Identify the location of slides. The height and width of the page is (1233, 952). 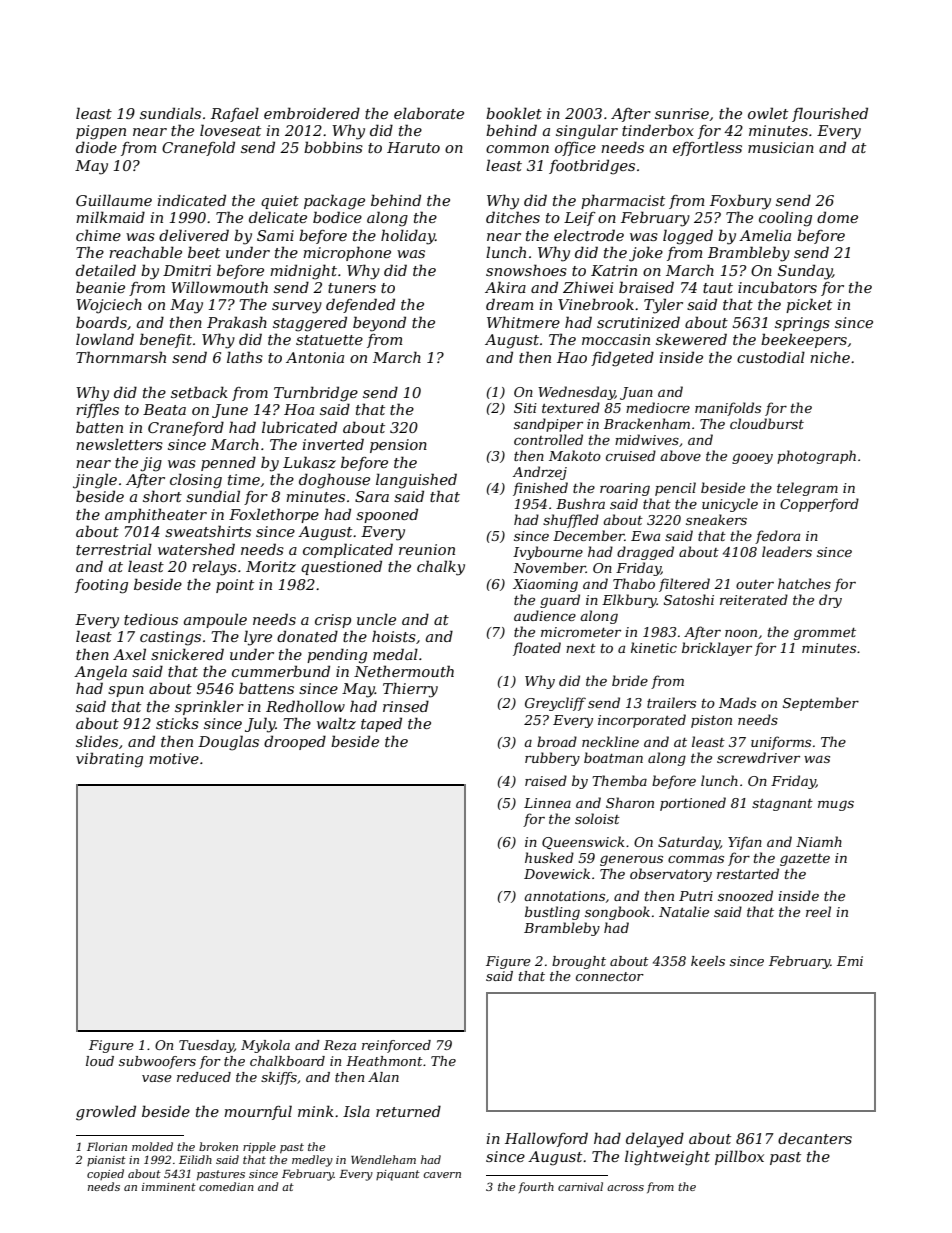
(97, 741).
